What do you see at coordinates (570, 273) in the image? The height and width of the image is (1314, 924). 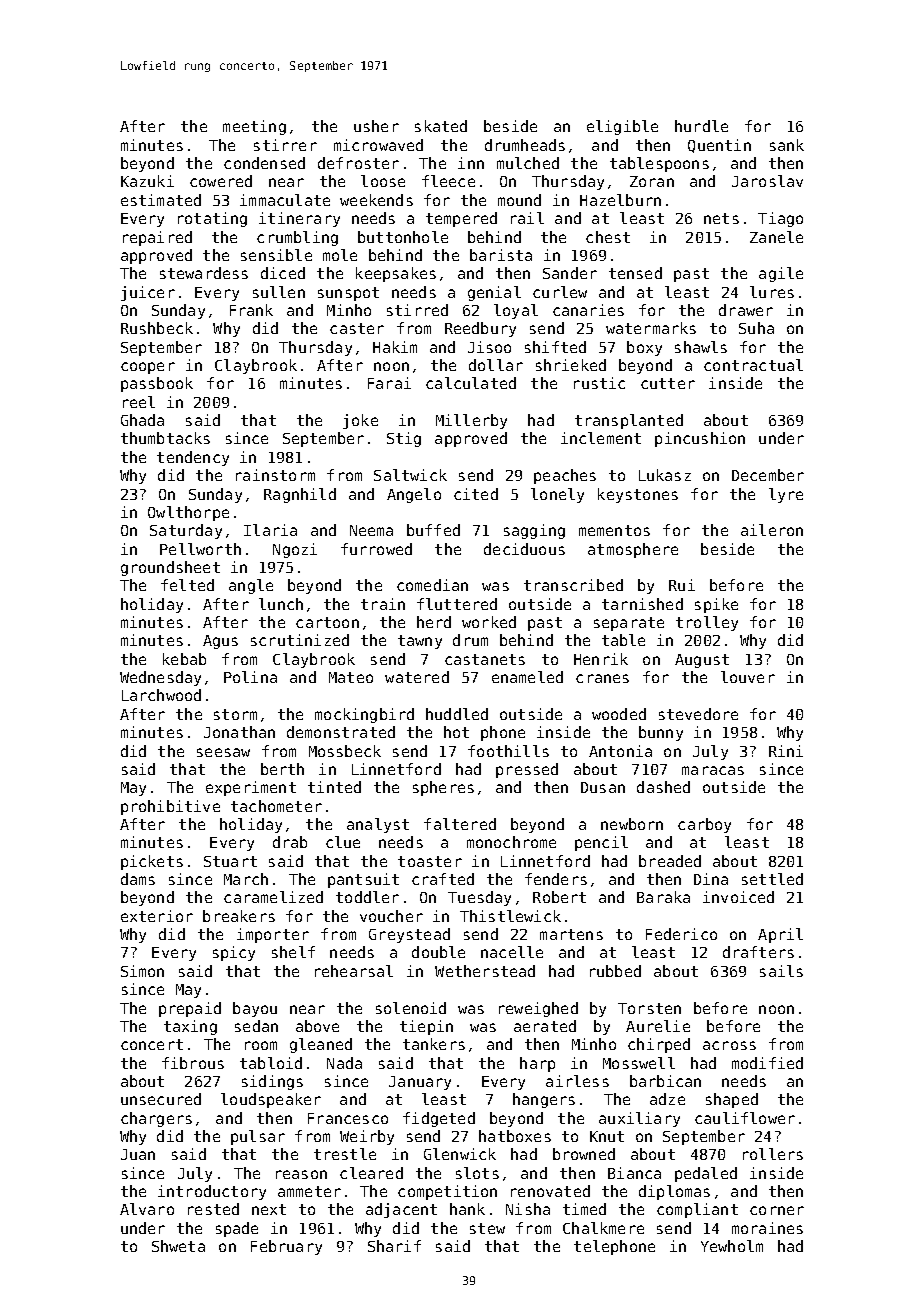 I see `Sander` at bounding box center [570, 273].
